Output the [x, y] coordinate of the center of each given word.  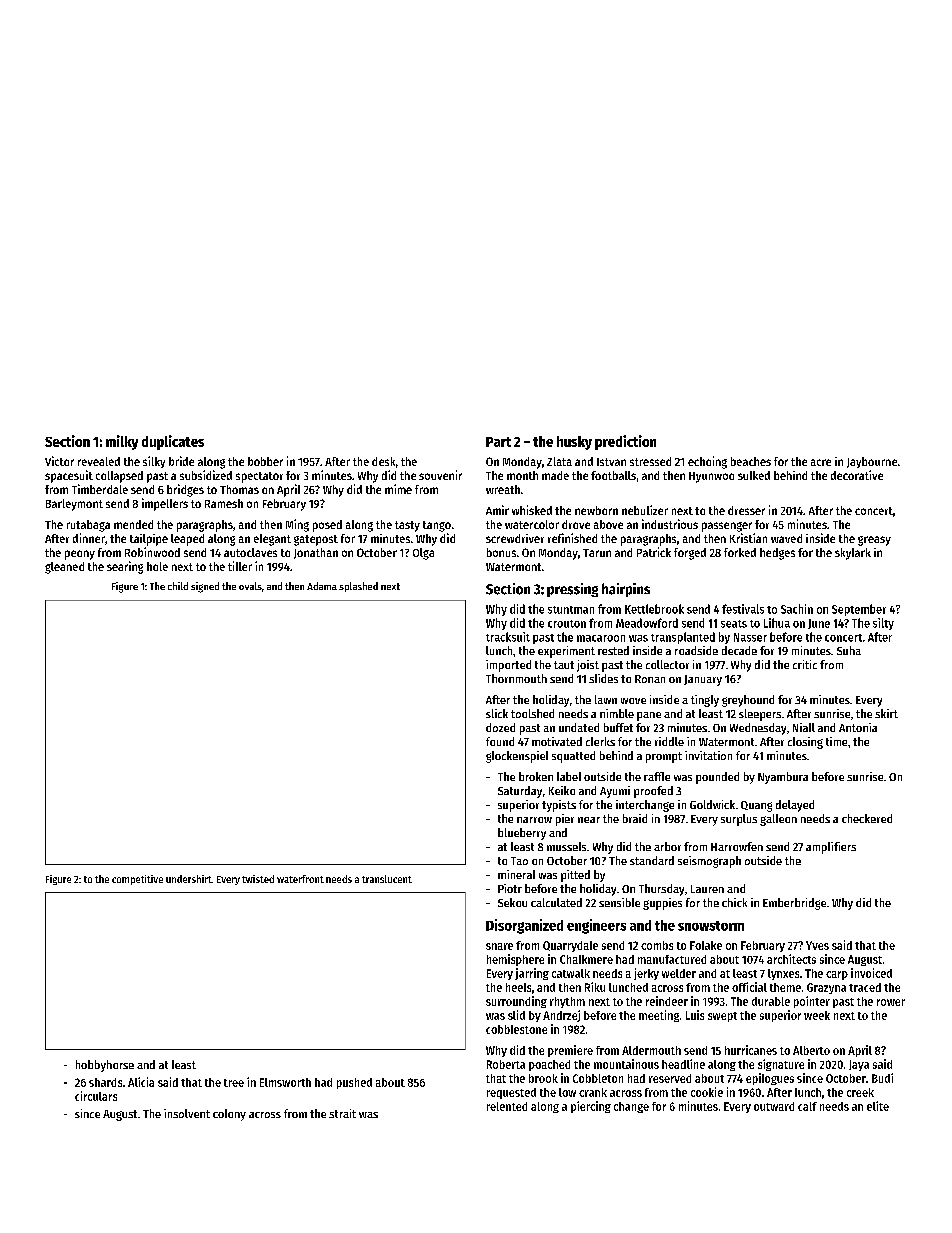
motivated [557, 741]
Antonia [858, 727]
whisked [532, 510]
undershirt [189, 879]
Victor [59, 461]
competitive [137, 880]
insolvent [187, 1113]
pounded [717, 778]
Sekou [512, 902]
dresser [746, 510]
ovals [250, 586]
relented [507, 1106]
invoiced [871, 973]
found [500, 741]
